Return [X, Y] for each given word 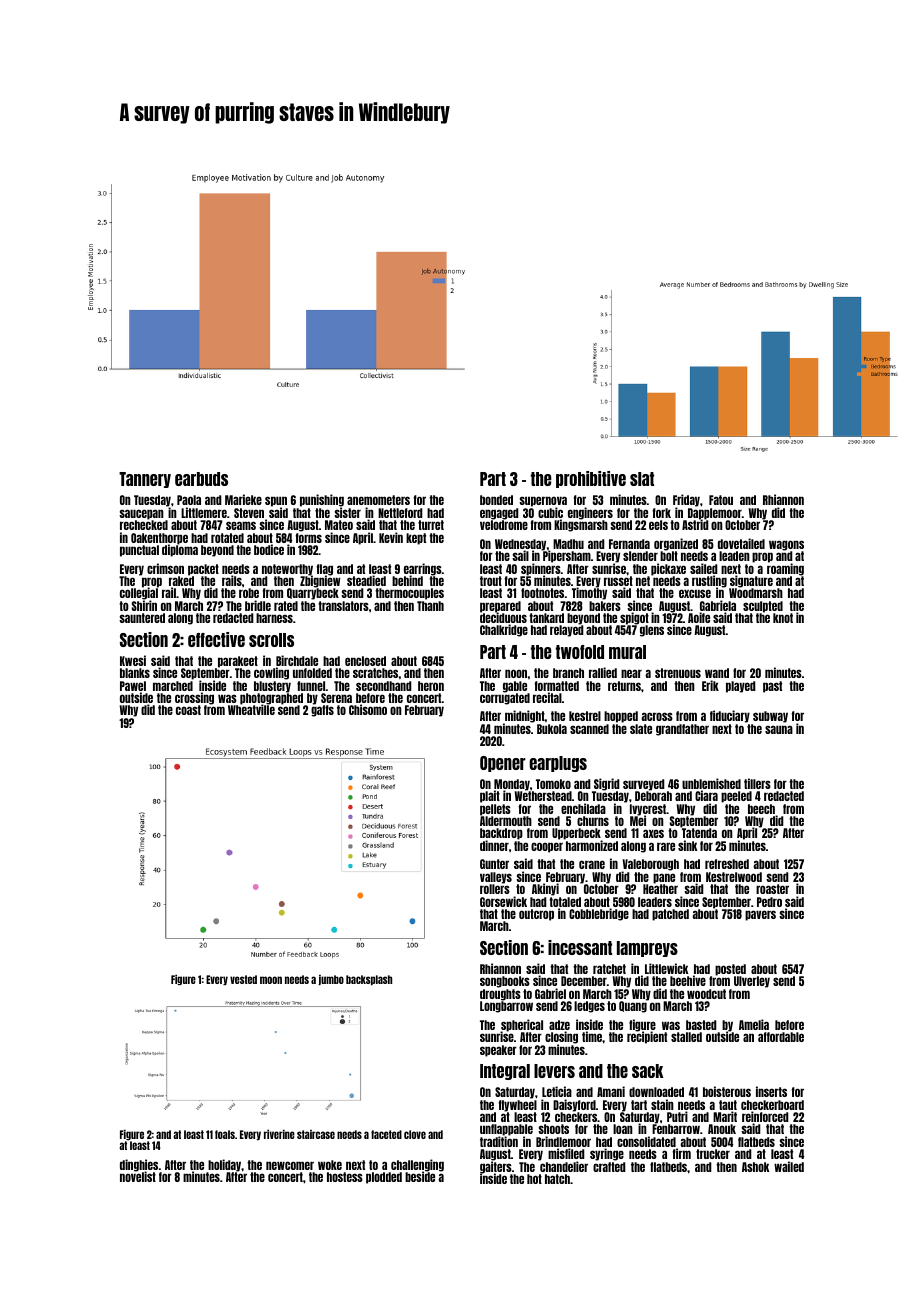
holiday [224, 1165]
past [772, 687]
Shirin [144, 606]
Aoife [699, 617]
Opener [503, 764]
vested [243, 979]
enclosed [365, 661]
